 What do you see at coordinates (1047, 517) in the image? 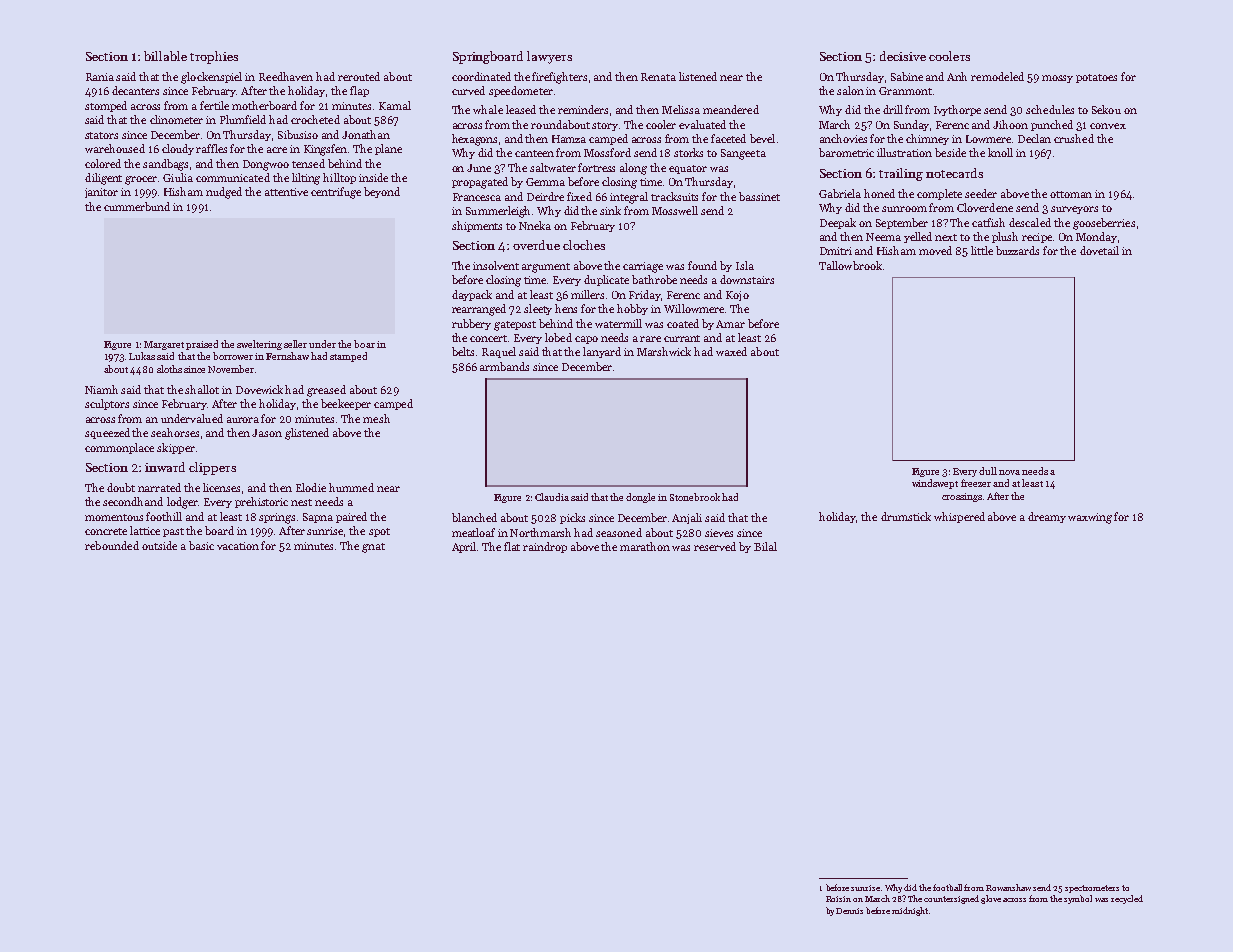
I see `dreamy` at bounding box center [1047, 517].
